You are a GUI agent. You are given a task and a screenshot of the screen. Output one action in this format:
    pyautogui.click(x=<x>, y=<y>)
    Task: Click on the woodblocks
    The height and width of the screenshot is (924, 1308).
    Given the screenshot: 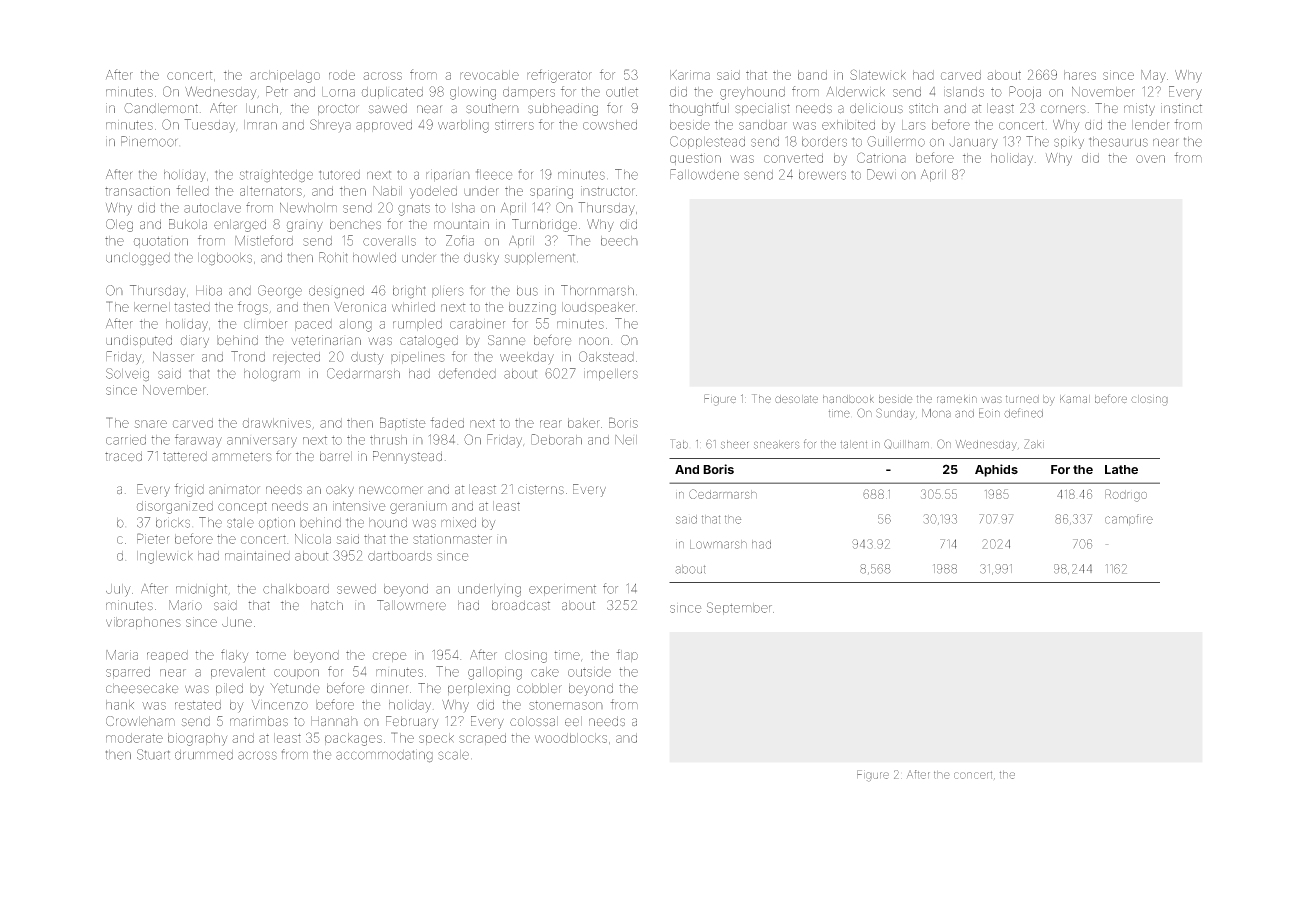 What is the action you would take?
    pyautogui.click(x=571, y=738)
